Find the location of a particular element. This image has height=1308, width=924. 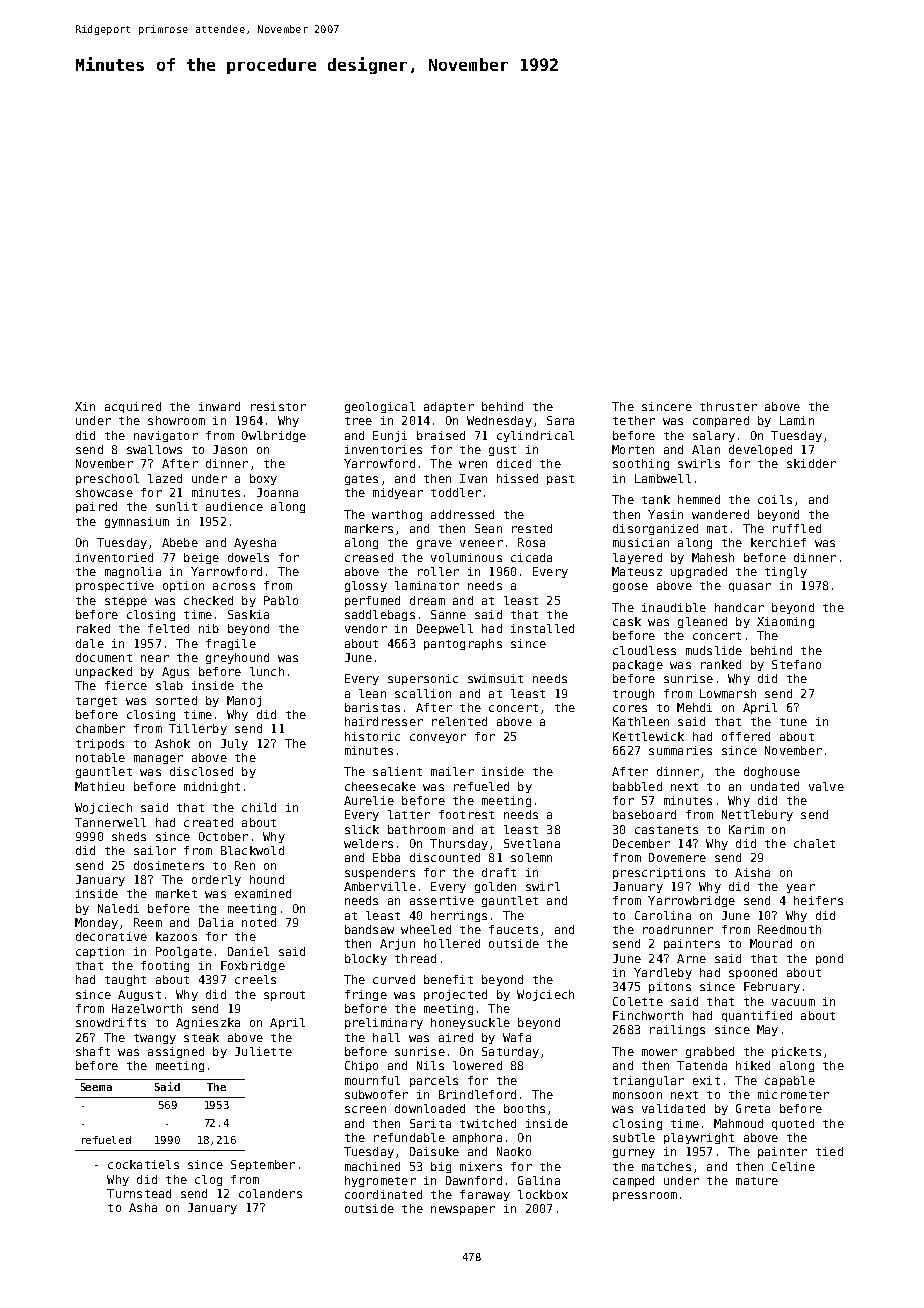

Colette is located at coordinates (638, 1001).
